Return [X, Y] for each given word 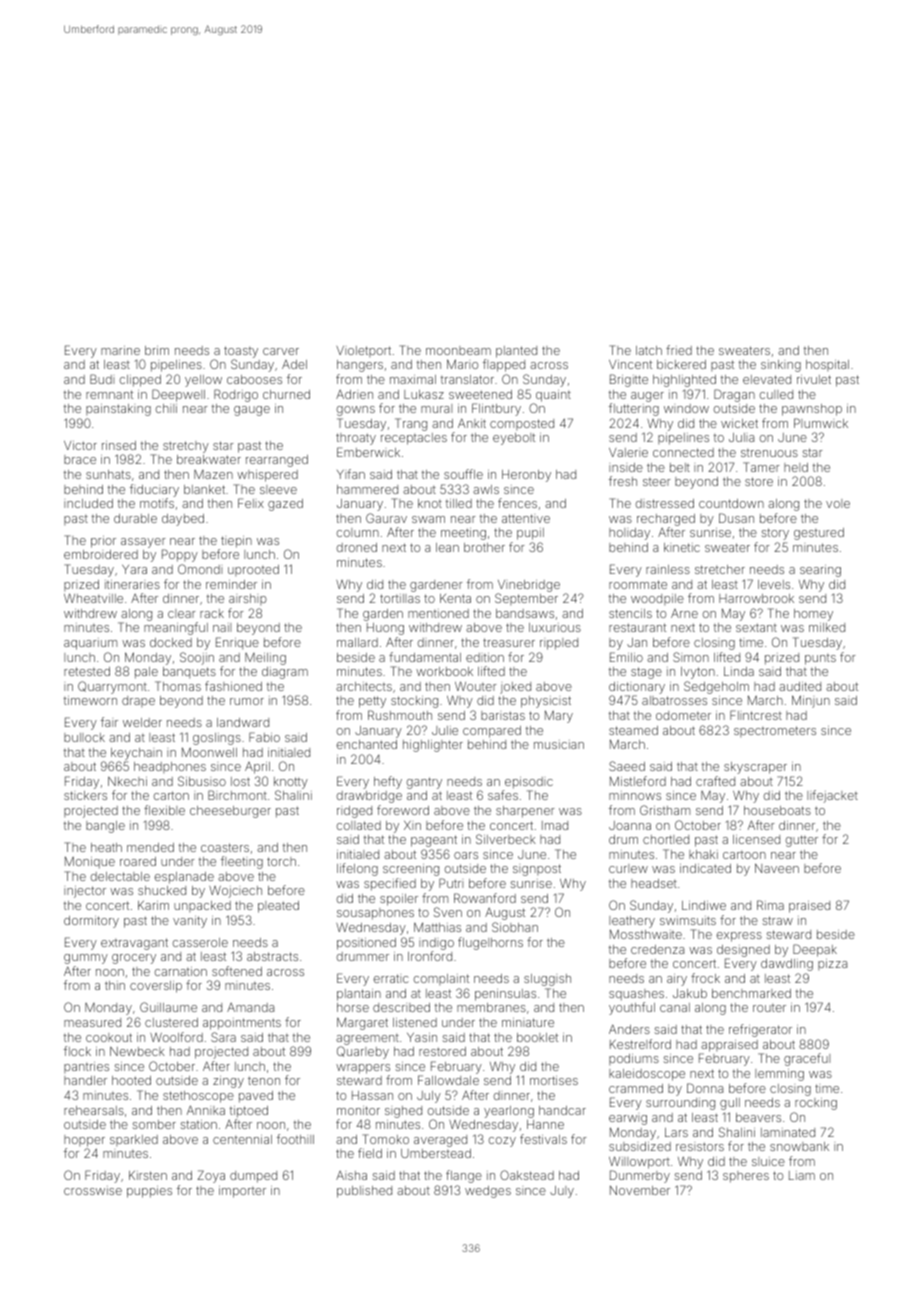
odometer [683, 715]
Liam [802, 1175]
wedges [488, 1192]
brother [484, 547]
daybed [183, 520]
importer [242, 1192]
